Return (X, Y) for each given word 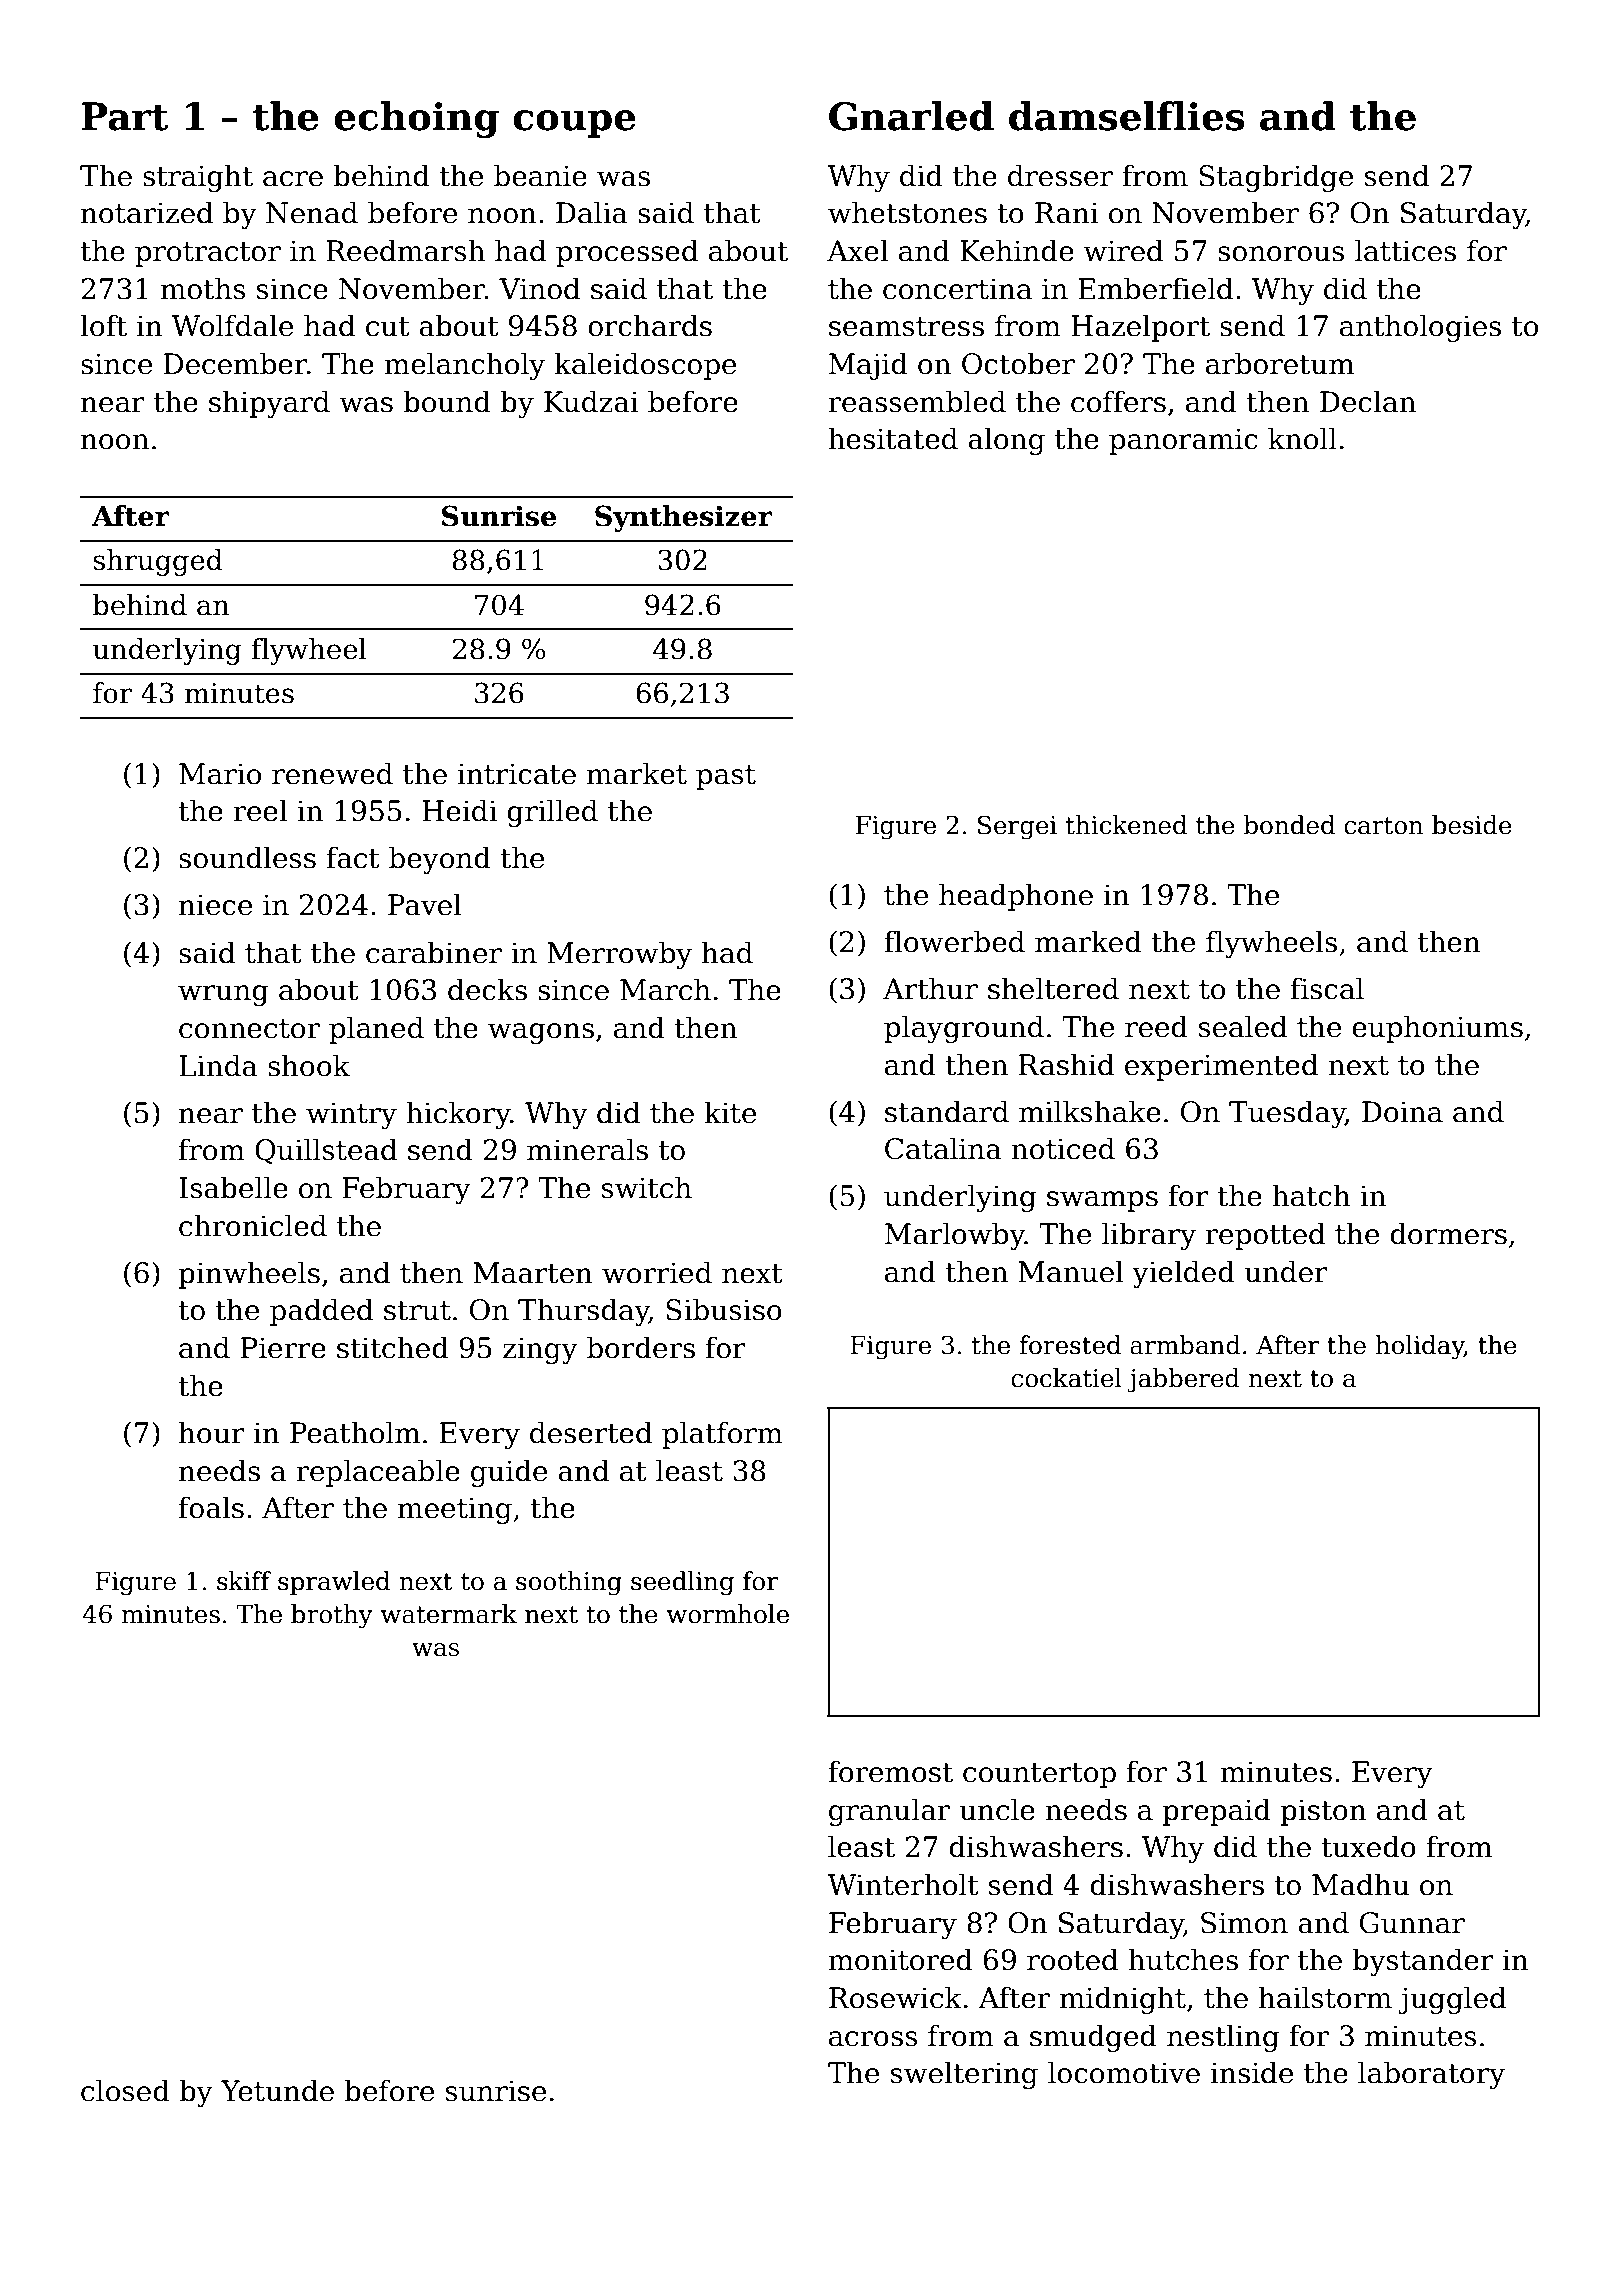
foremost (890, 1771)
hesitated (893, 438)
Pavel (424, 904)
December (235, 363)
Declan (1368, 401)
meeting (455, 1510)
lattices (1405, 250)
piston (1323, 1812)
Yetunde (277, 2090)
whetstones (907, 212)
